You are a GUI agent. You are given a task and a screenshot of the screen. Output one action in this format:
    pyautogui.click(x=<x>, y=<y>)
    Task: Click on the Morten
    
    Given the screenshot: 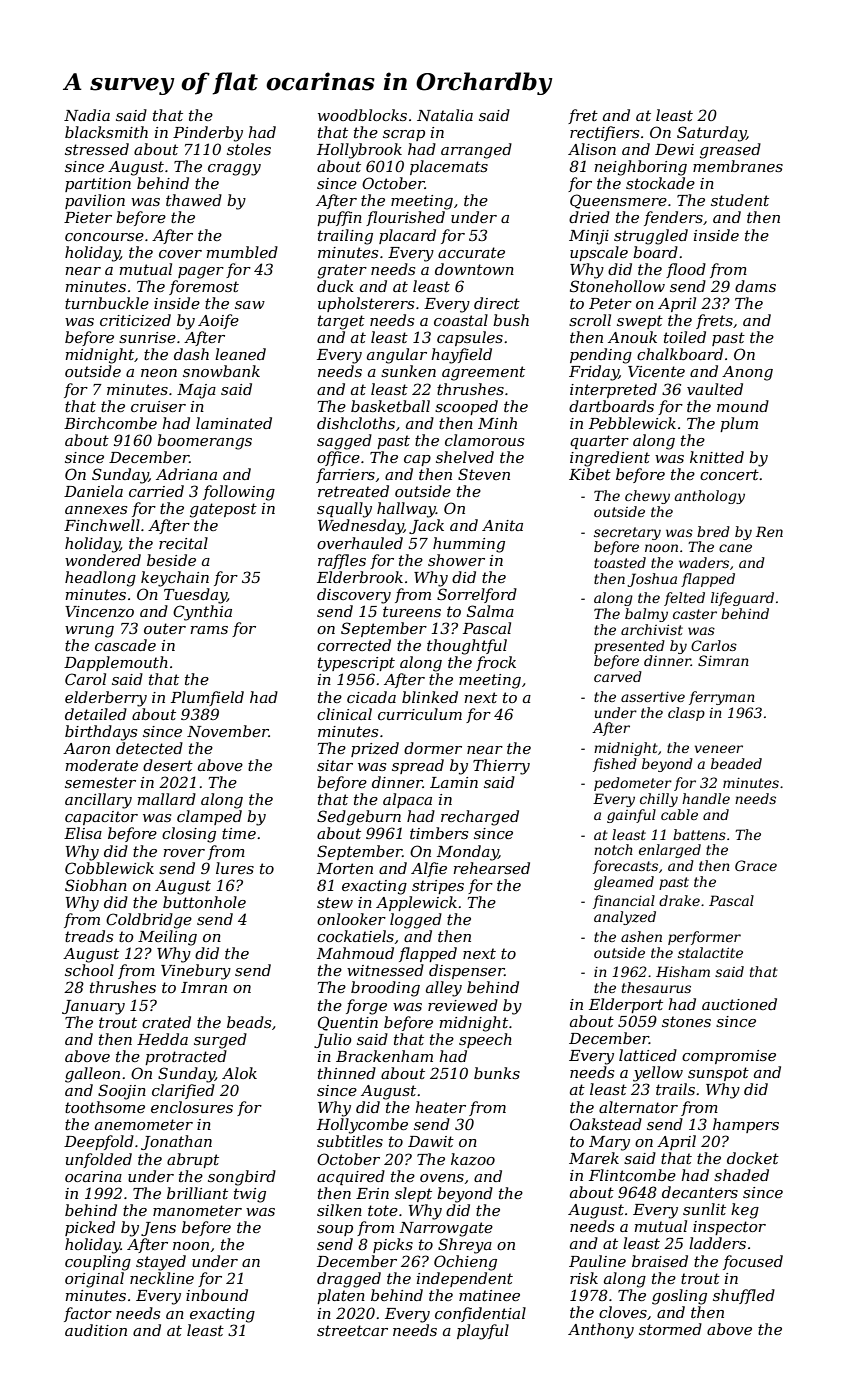 What is the action you would take?
    pyautogui.click(x=345, y=868)
